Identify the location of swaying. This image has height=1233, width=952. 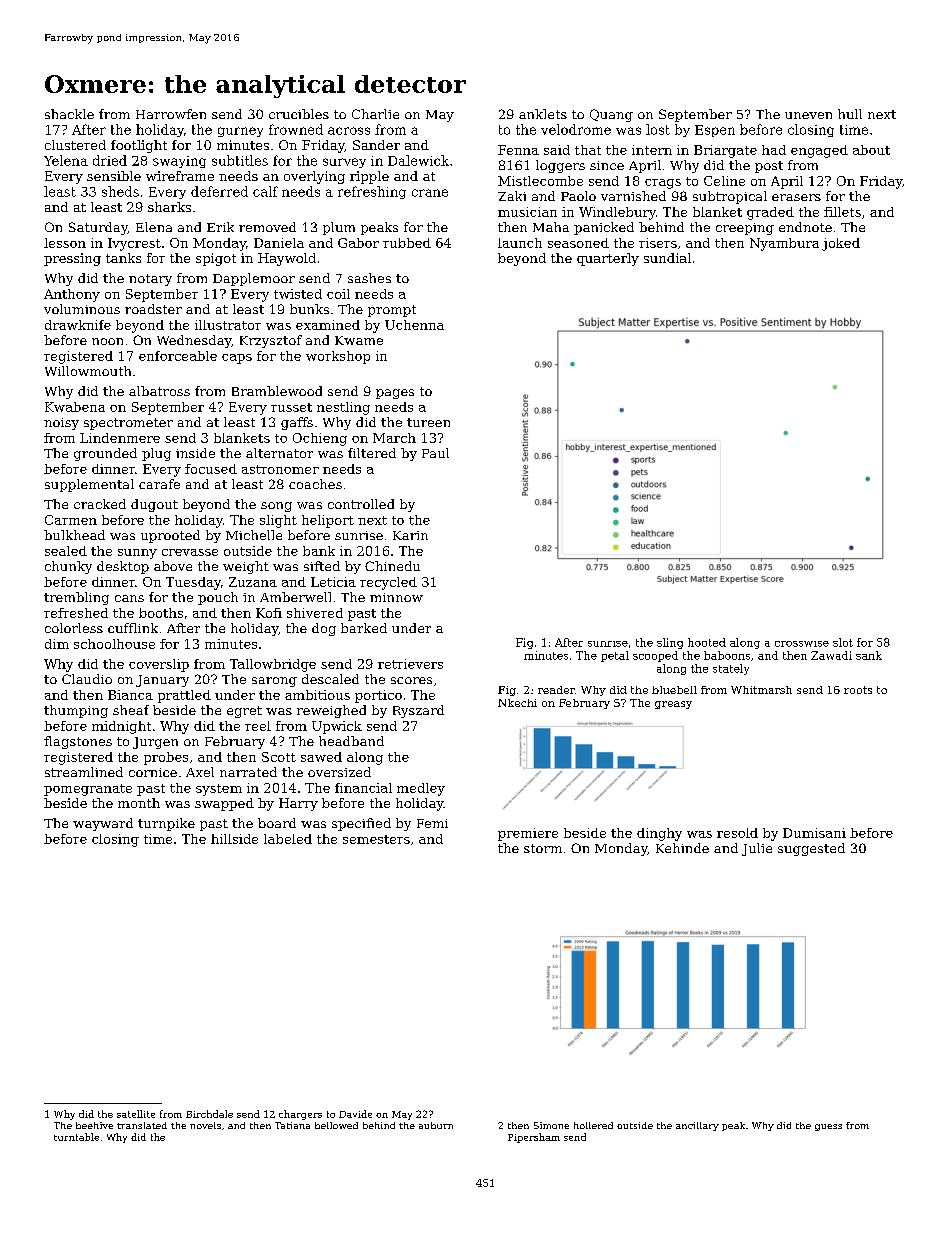
(179, 162).
